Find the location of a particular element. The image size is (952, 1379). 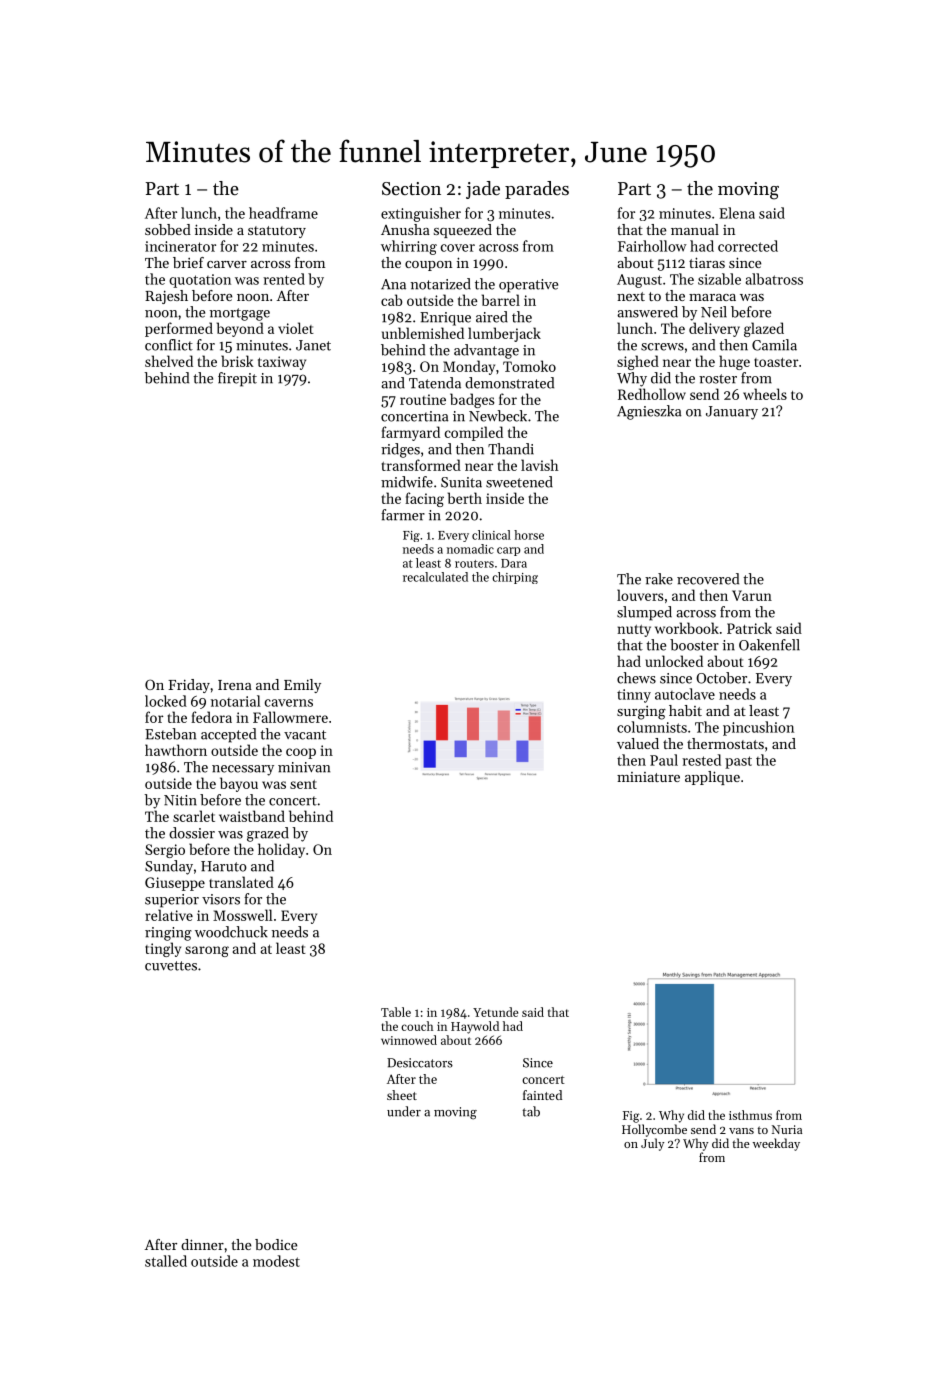

Elena is located at coordinates (737, 213).
